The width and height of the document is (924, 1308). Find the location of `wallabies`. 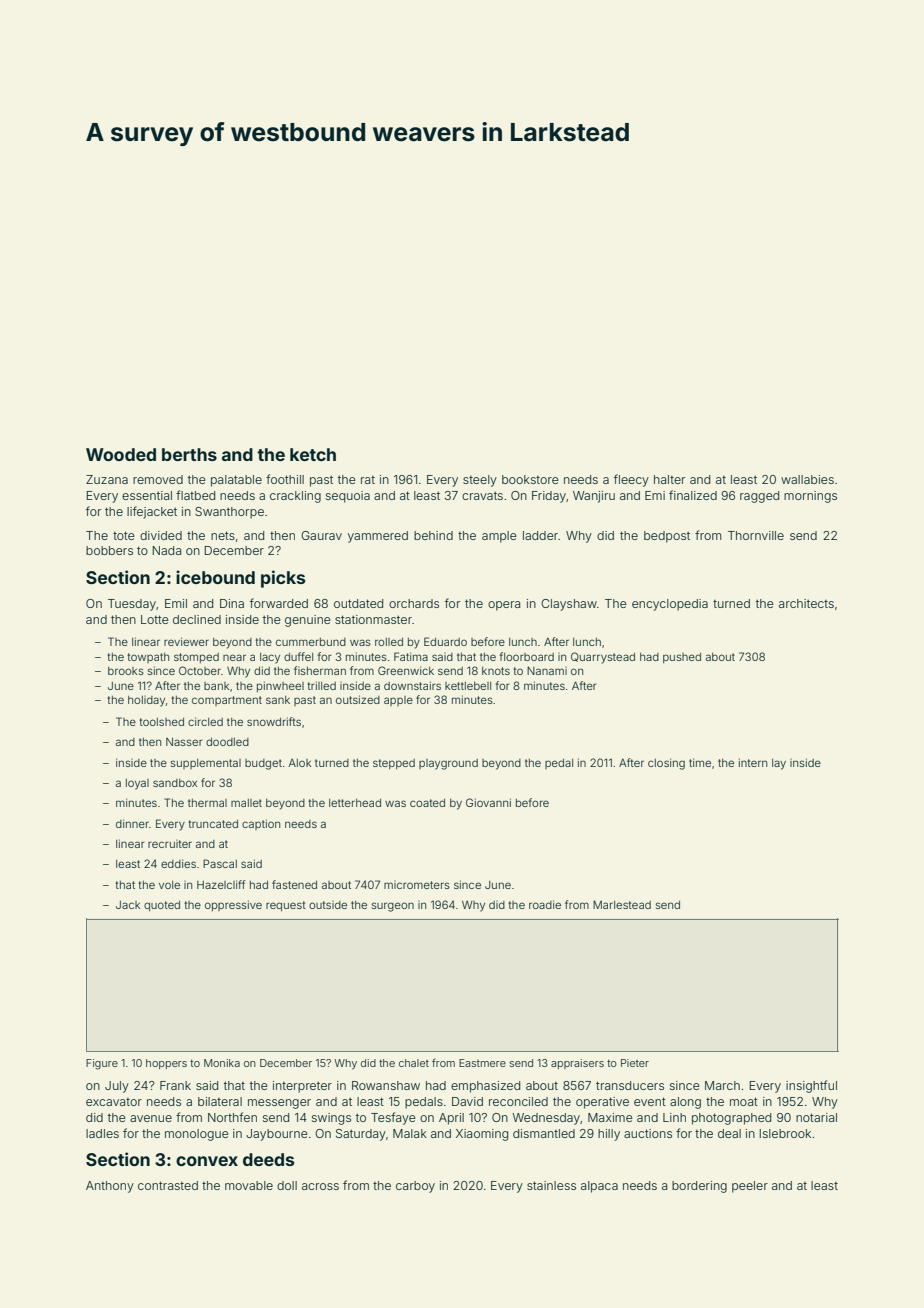

wallabies is located at coordinates (807, 479).
